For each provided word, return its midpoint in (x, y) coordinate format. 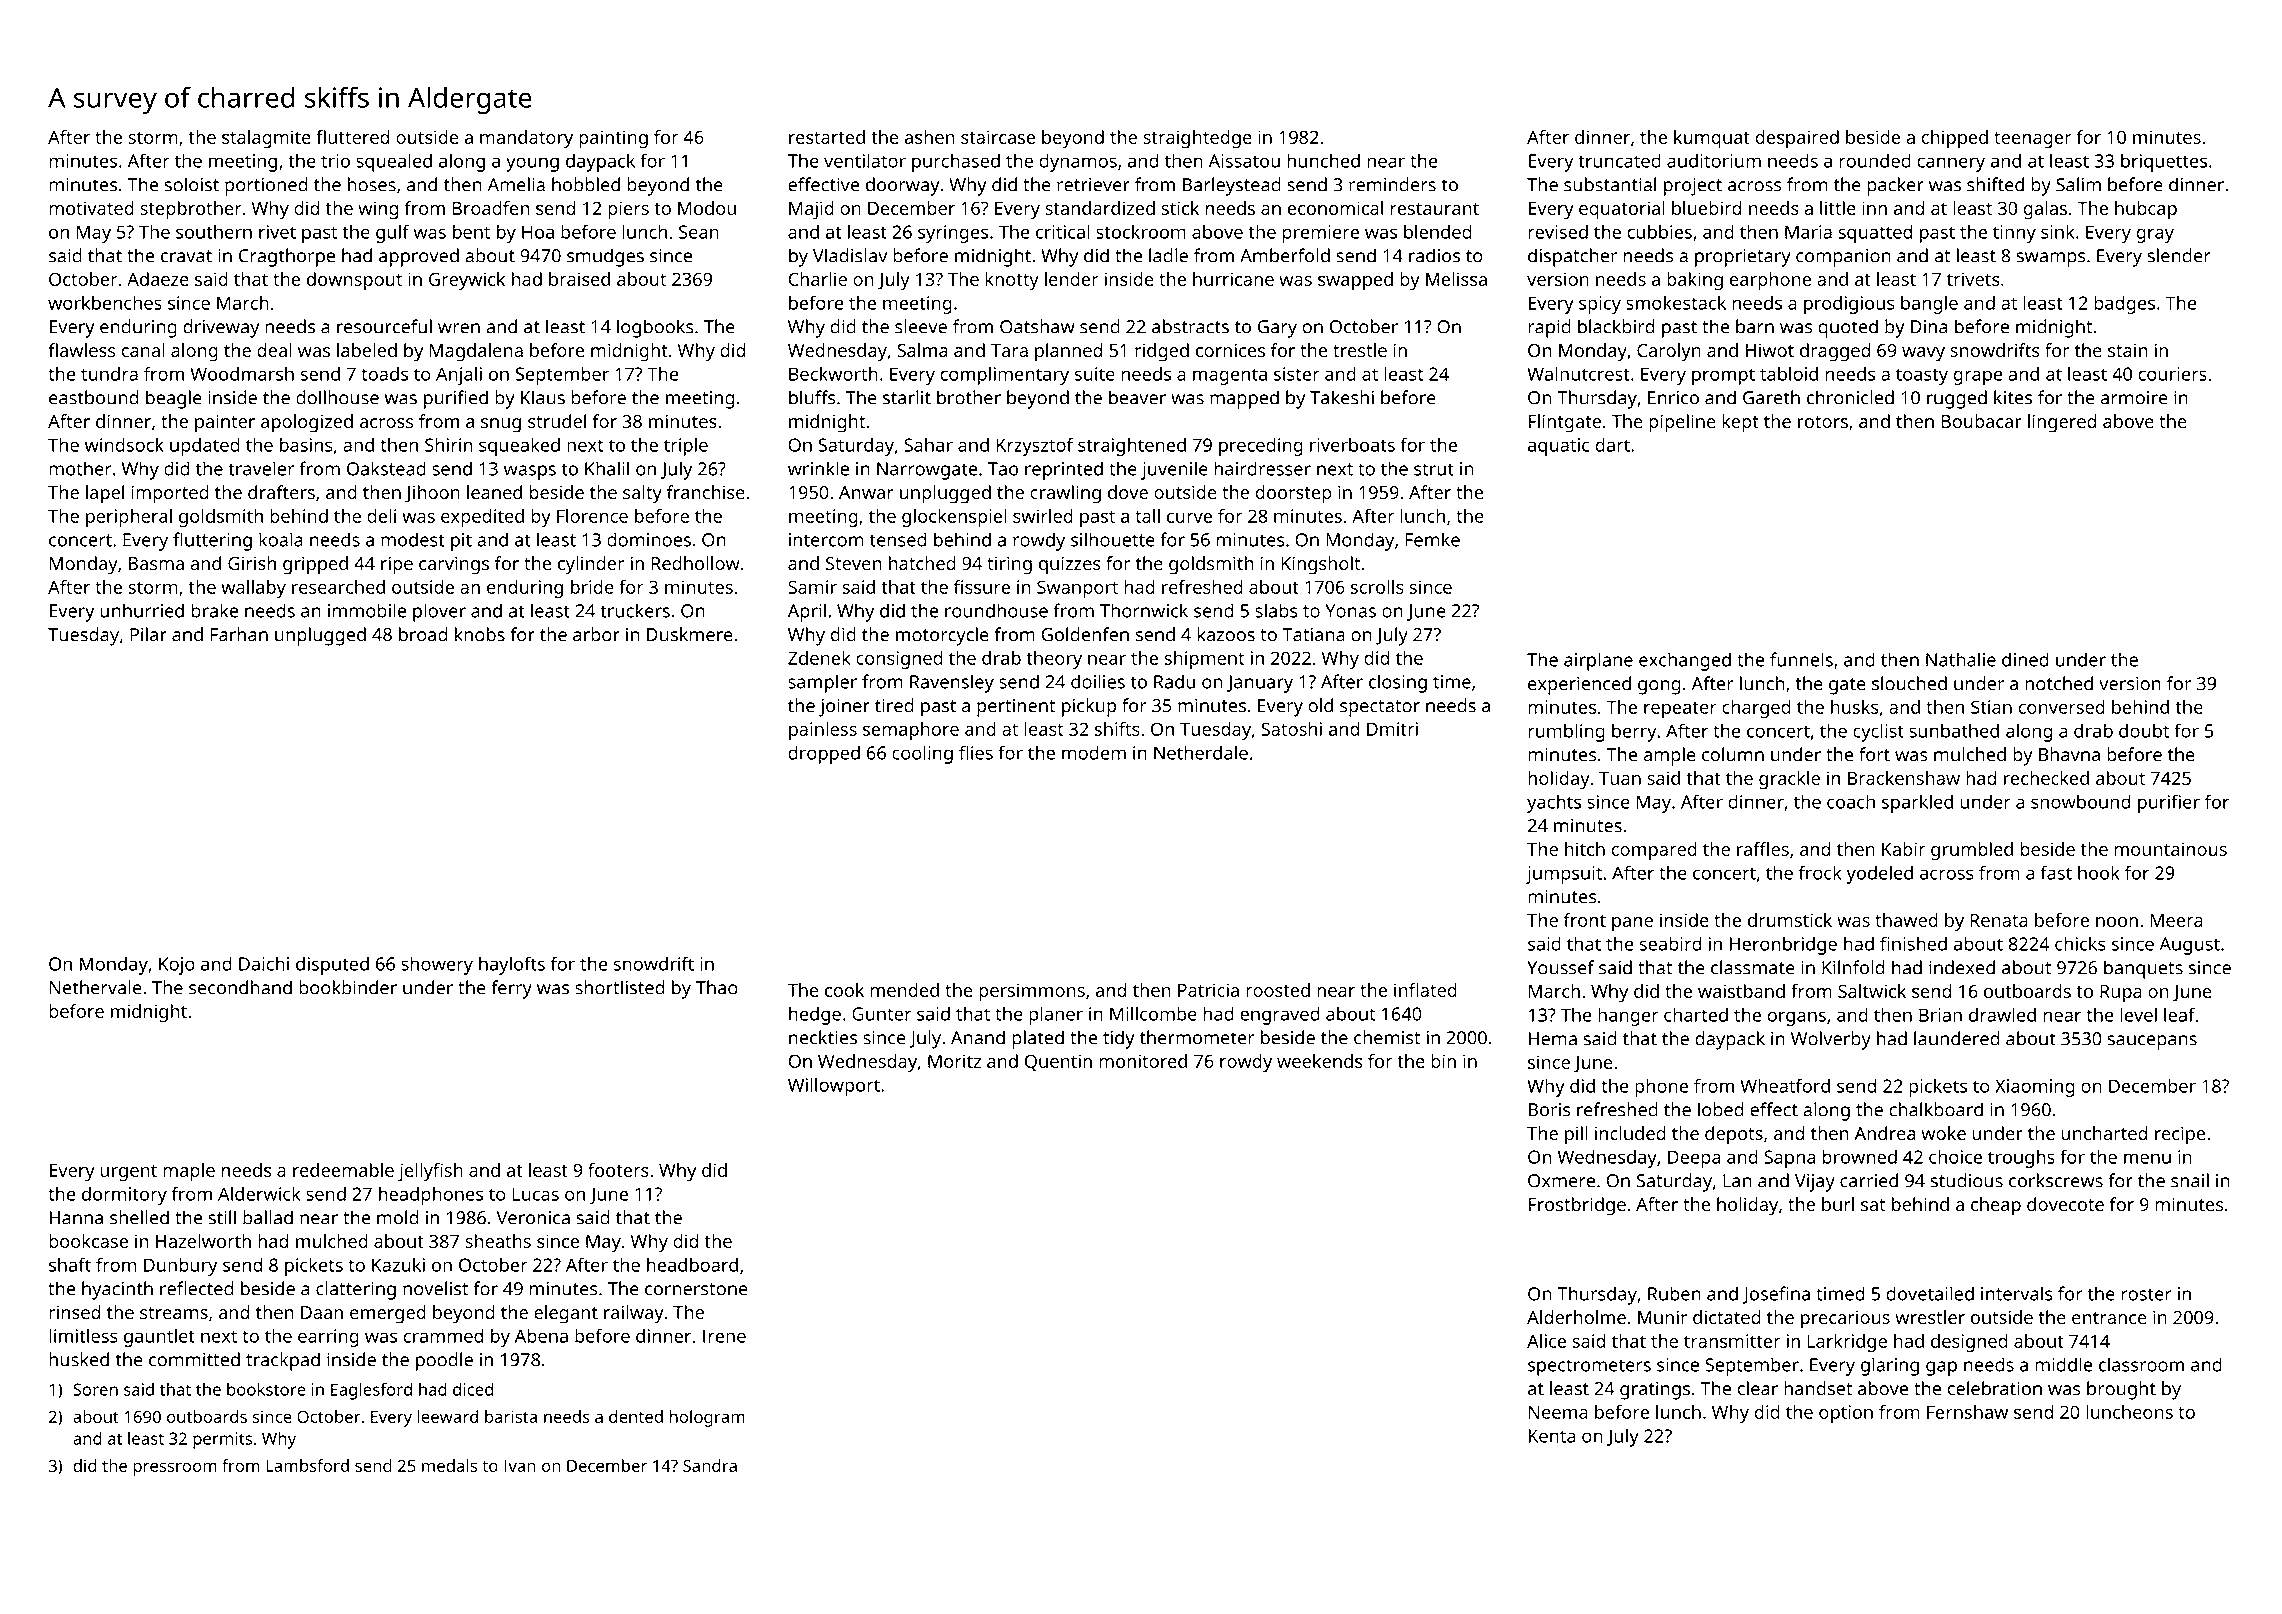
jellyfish (430, 1172)
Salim (2078, 184)
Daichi (264, 963)
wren (459, 328)
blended (1438, 231)
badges (2124, 304)
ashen (930, 137)
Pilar (148, 634)
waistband (1741, 991)
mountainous (2171, 849)
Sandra (710, 1465)
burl (1838, 1204)
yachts (1554, 803)
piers (628, 210)
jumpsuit (1564, 875)
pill (1576, 1135)
